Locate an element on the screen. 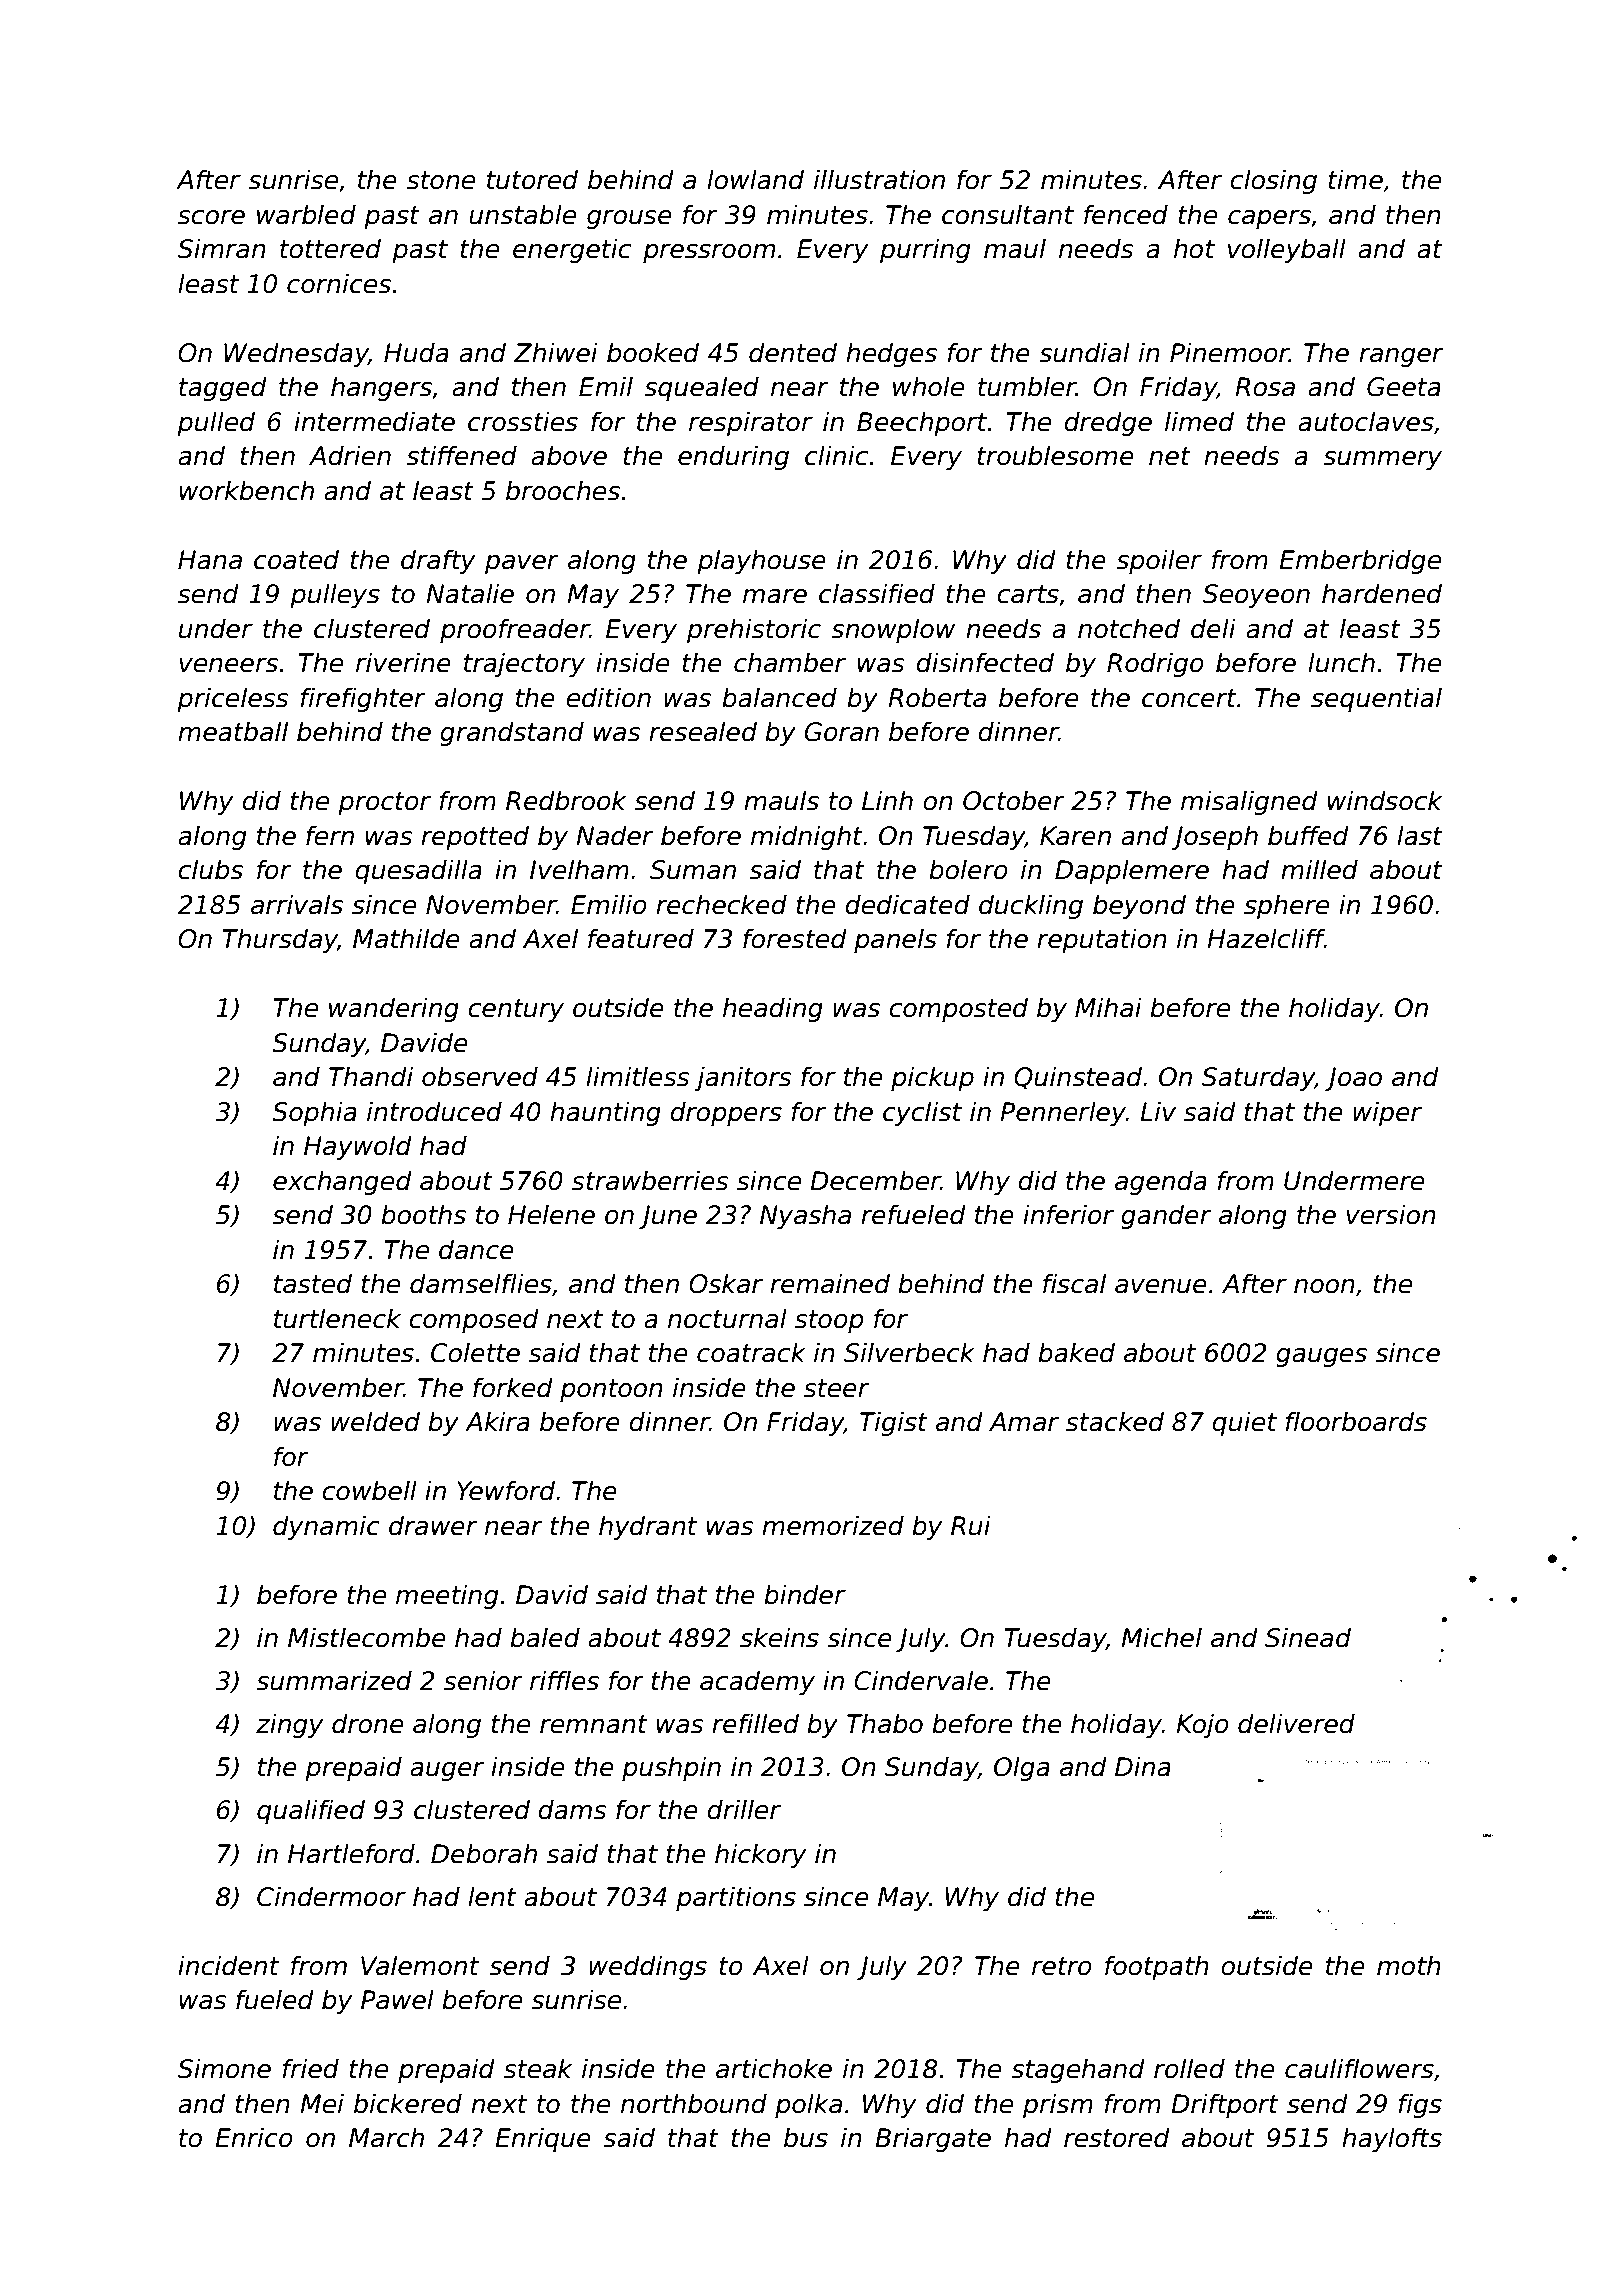 The height and width of the screenshot is (2292, 1620). cyclist is located at coordinates (922, 1113).
